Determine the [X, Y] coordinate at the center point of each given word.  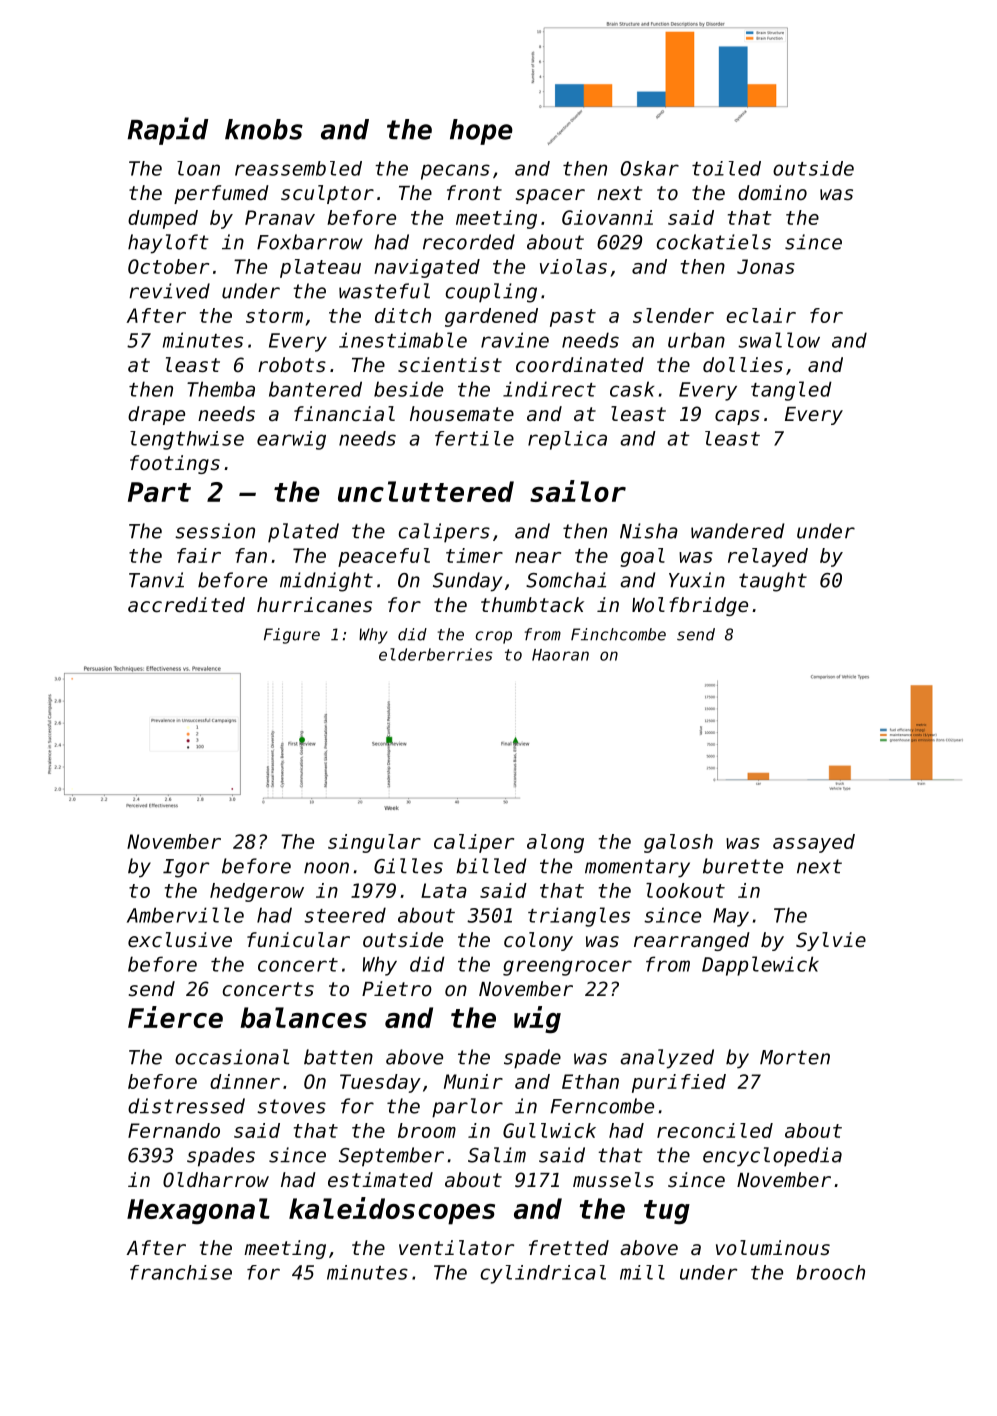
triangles [579, 917]
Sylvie [831, 941]
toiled [726, 168]
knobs [264, 129]
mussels [613, 1180]
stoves [291, 1106]
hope [481, 132]
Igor [186, 868]
